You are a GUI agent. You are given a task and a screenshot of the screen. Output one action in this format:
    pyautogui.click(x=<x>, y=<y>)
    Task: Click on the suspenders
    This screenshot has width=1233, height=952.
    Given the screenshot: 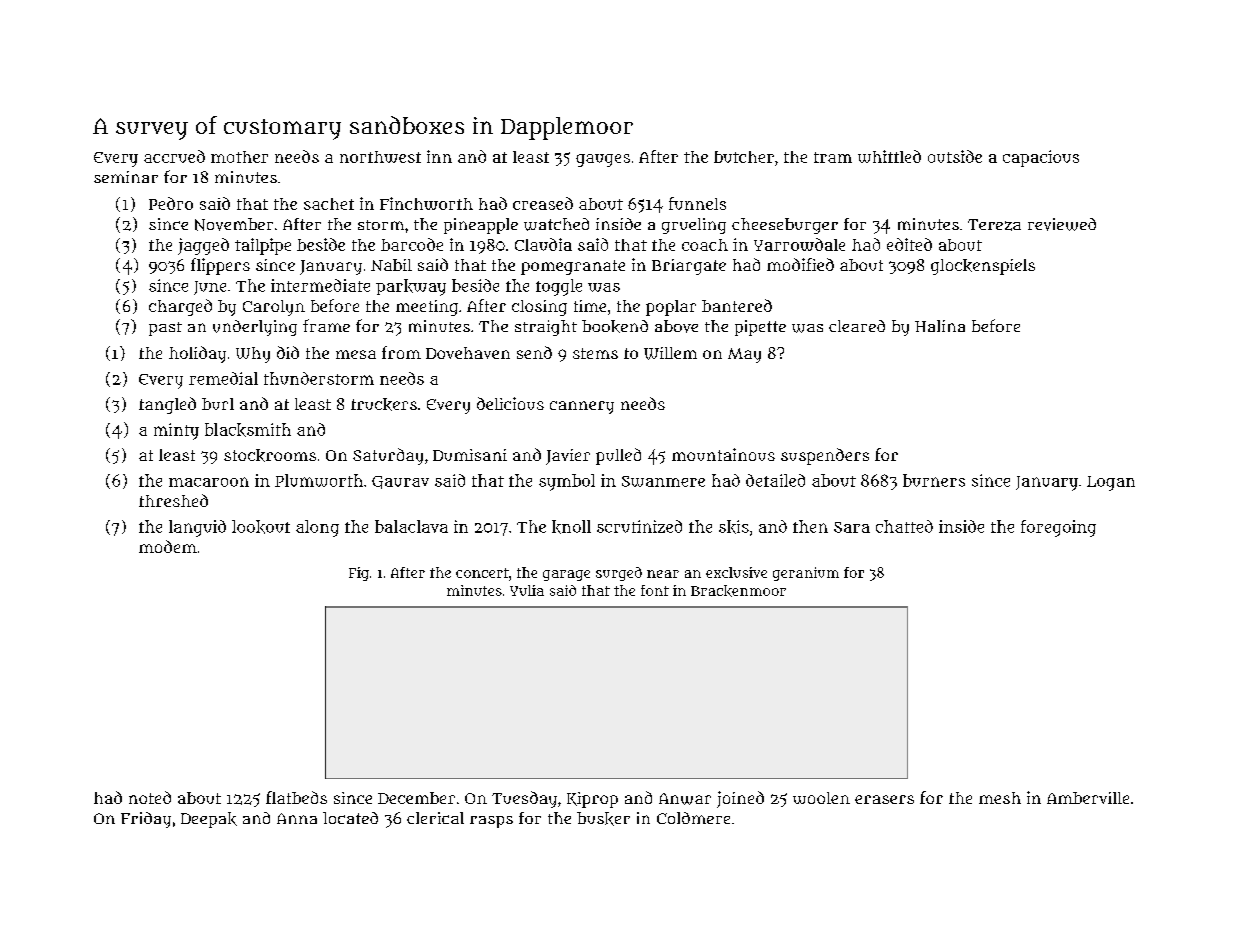 What is the action you would take?
    pyautogui.click(x=825, y=456)
